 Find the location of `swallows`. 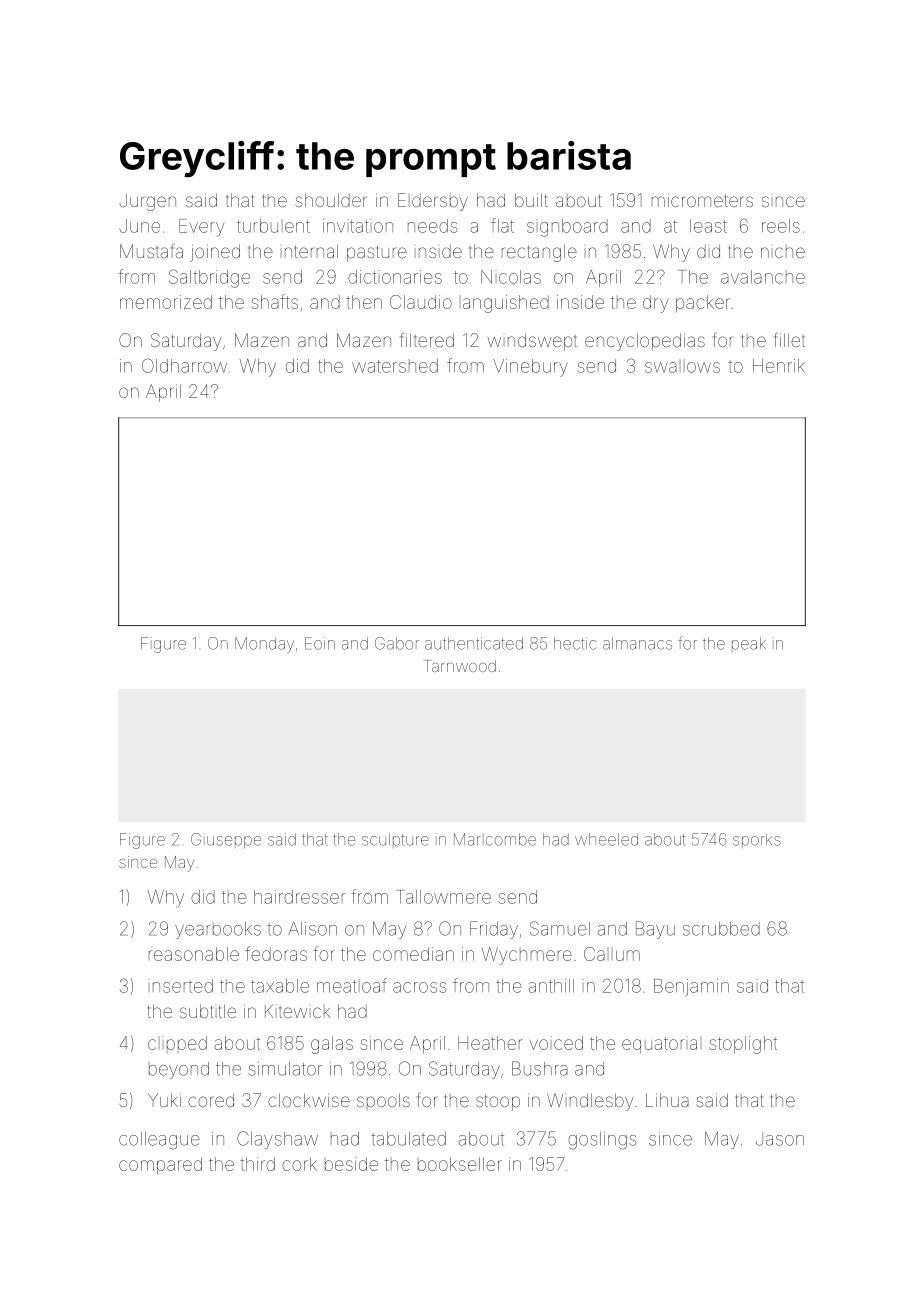

swallows is located at coordinates (682, 367).
